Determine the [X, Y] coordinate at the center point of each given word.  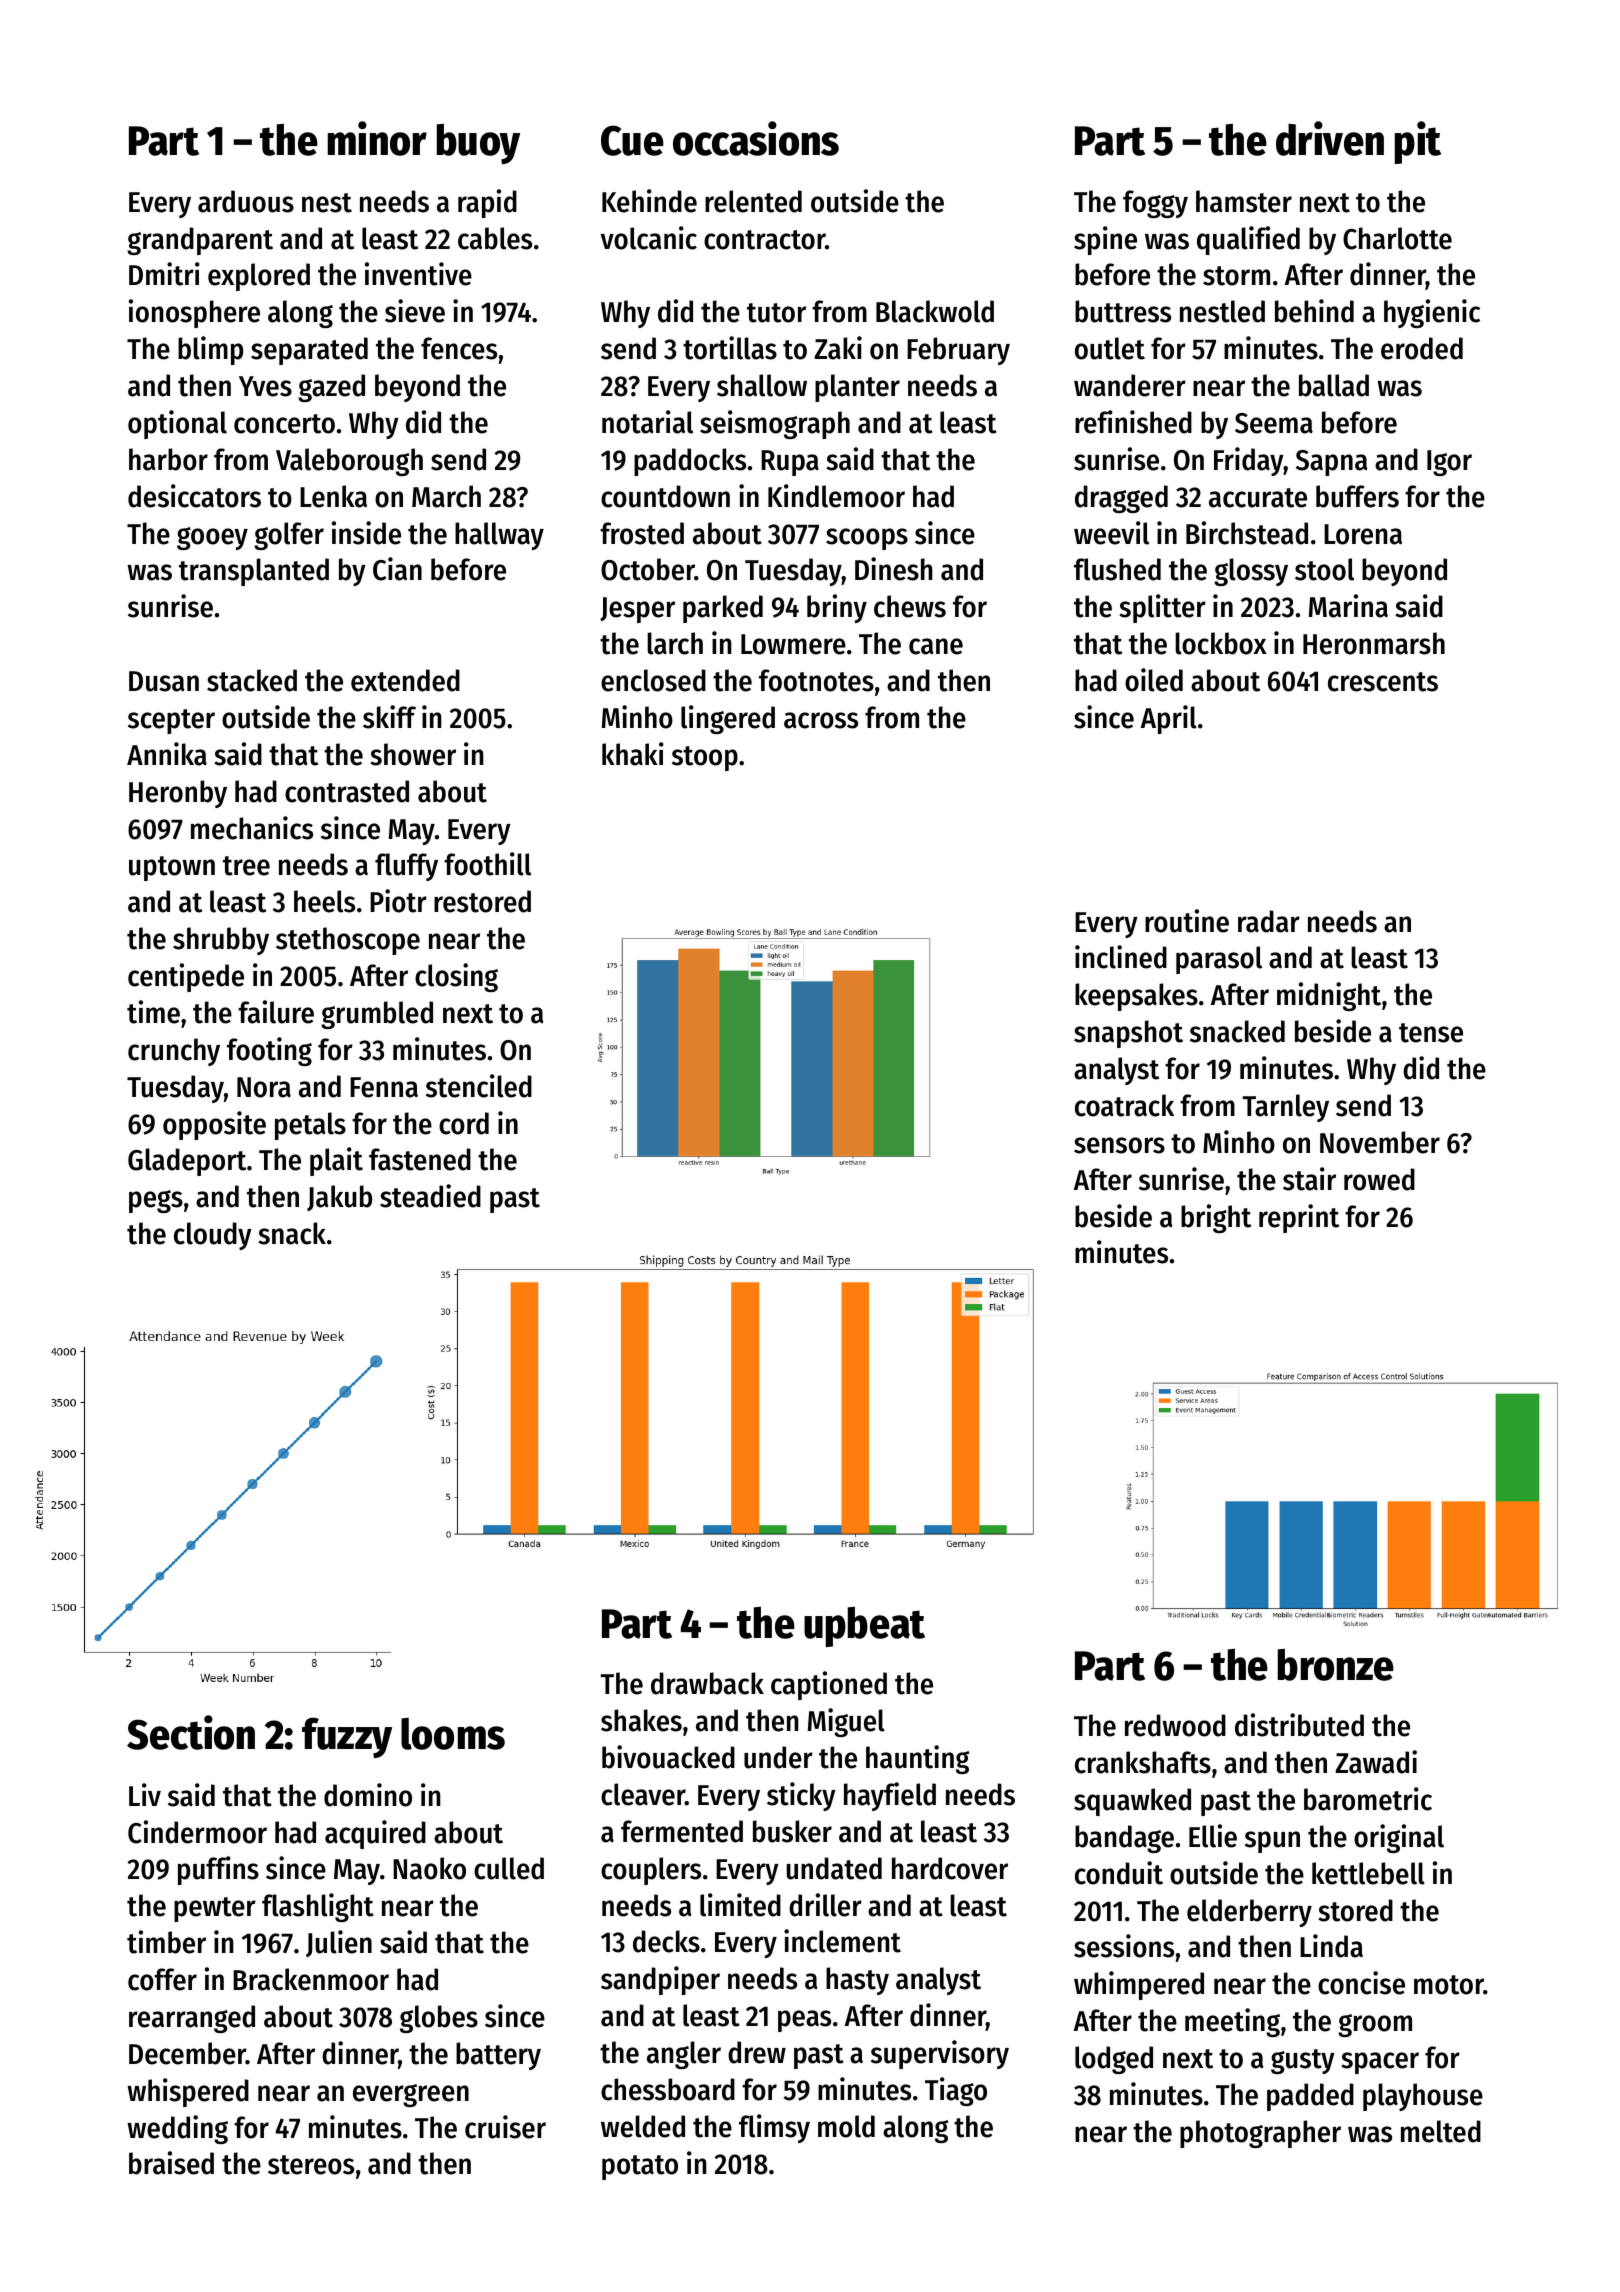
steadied [430, 1196]
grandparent [200, 241]
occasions [756, 138]
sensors [1119, 1145]
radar [1269, 921]
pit [1418, 142]
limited [740, 1905]
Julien [339, 1943]
